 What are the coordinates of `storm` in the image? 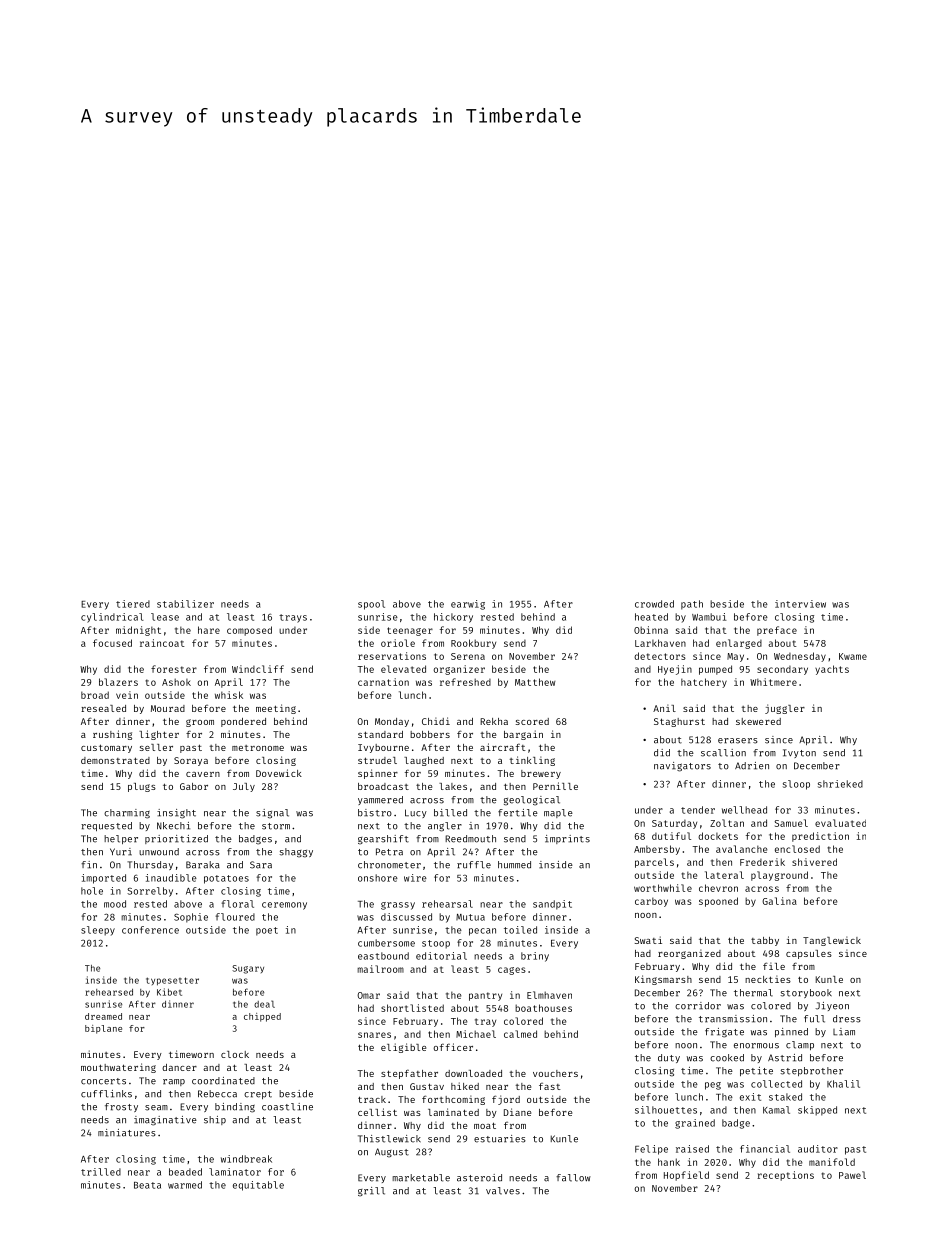 It's located at (276, 826).
